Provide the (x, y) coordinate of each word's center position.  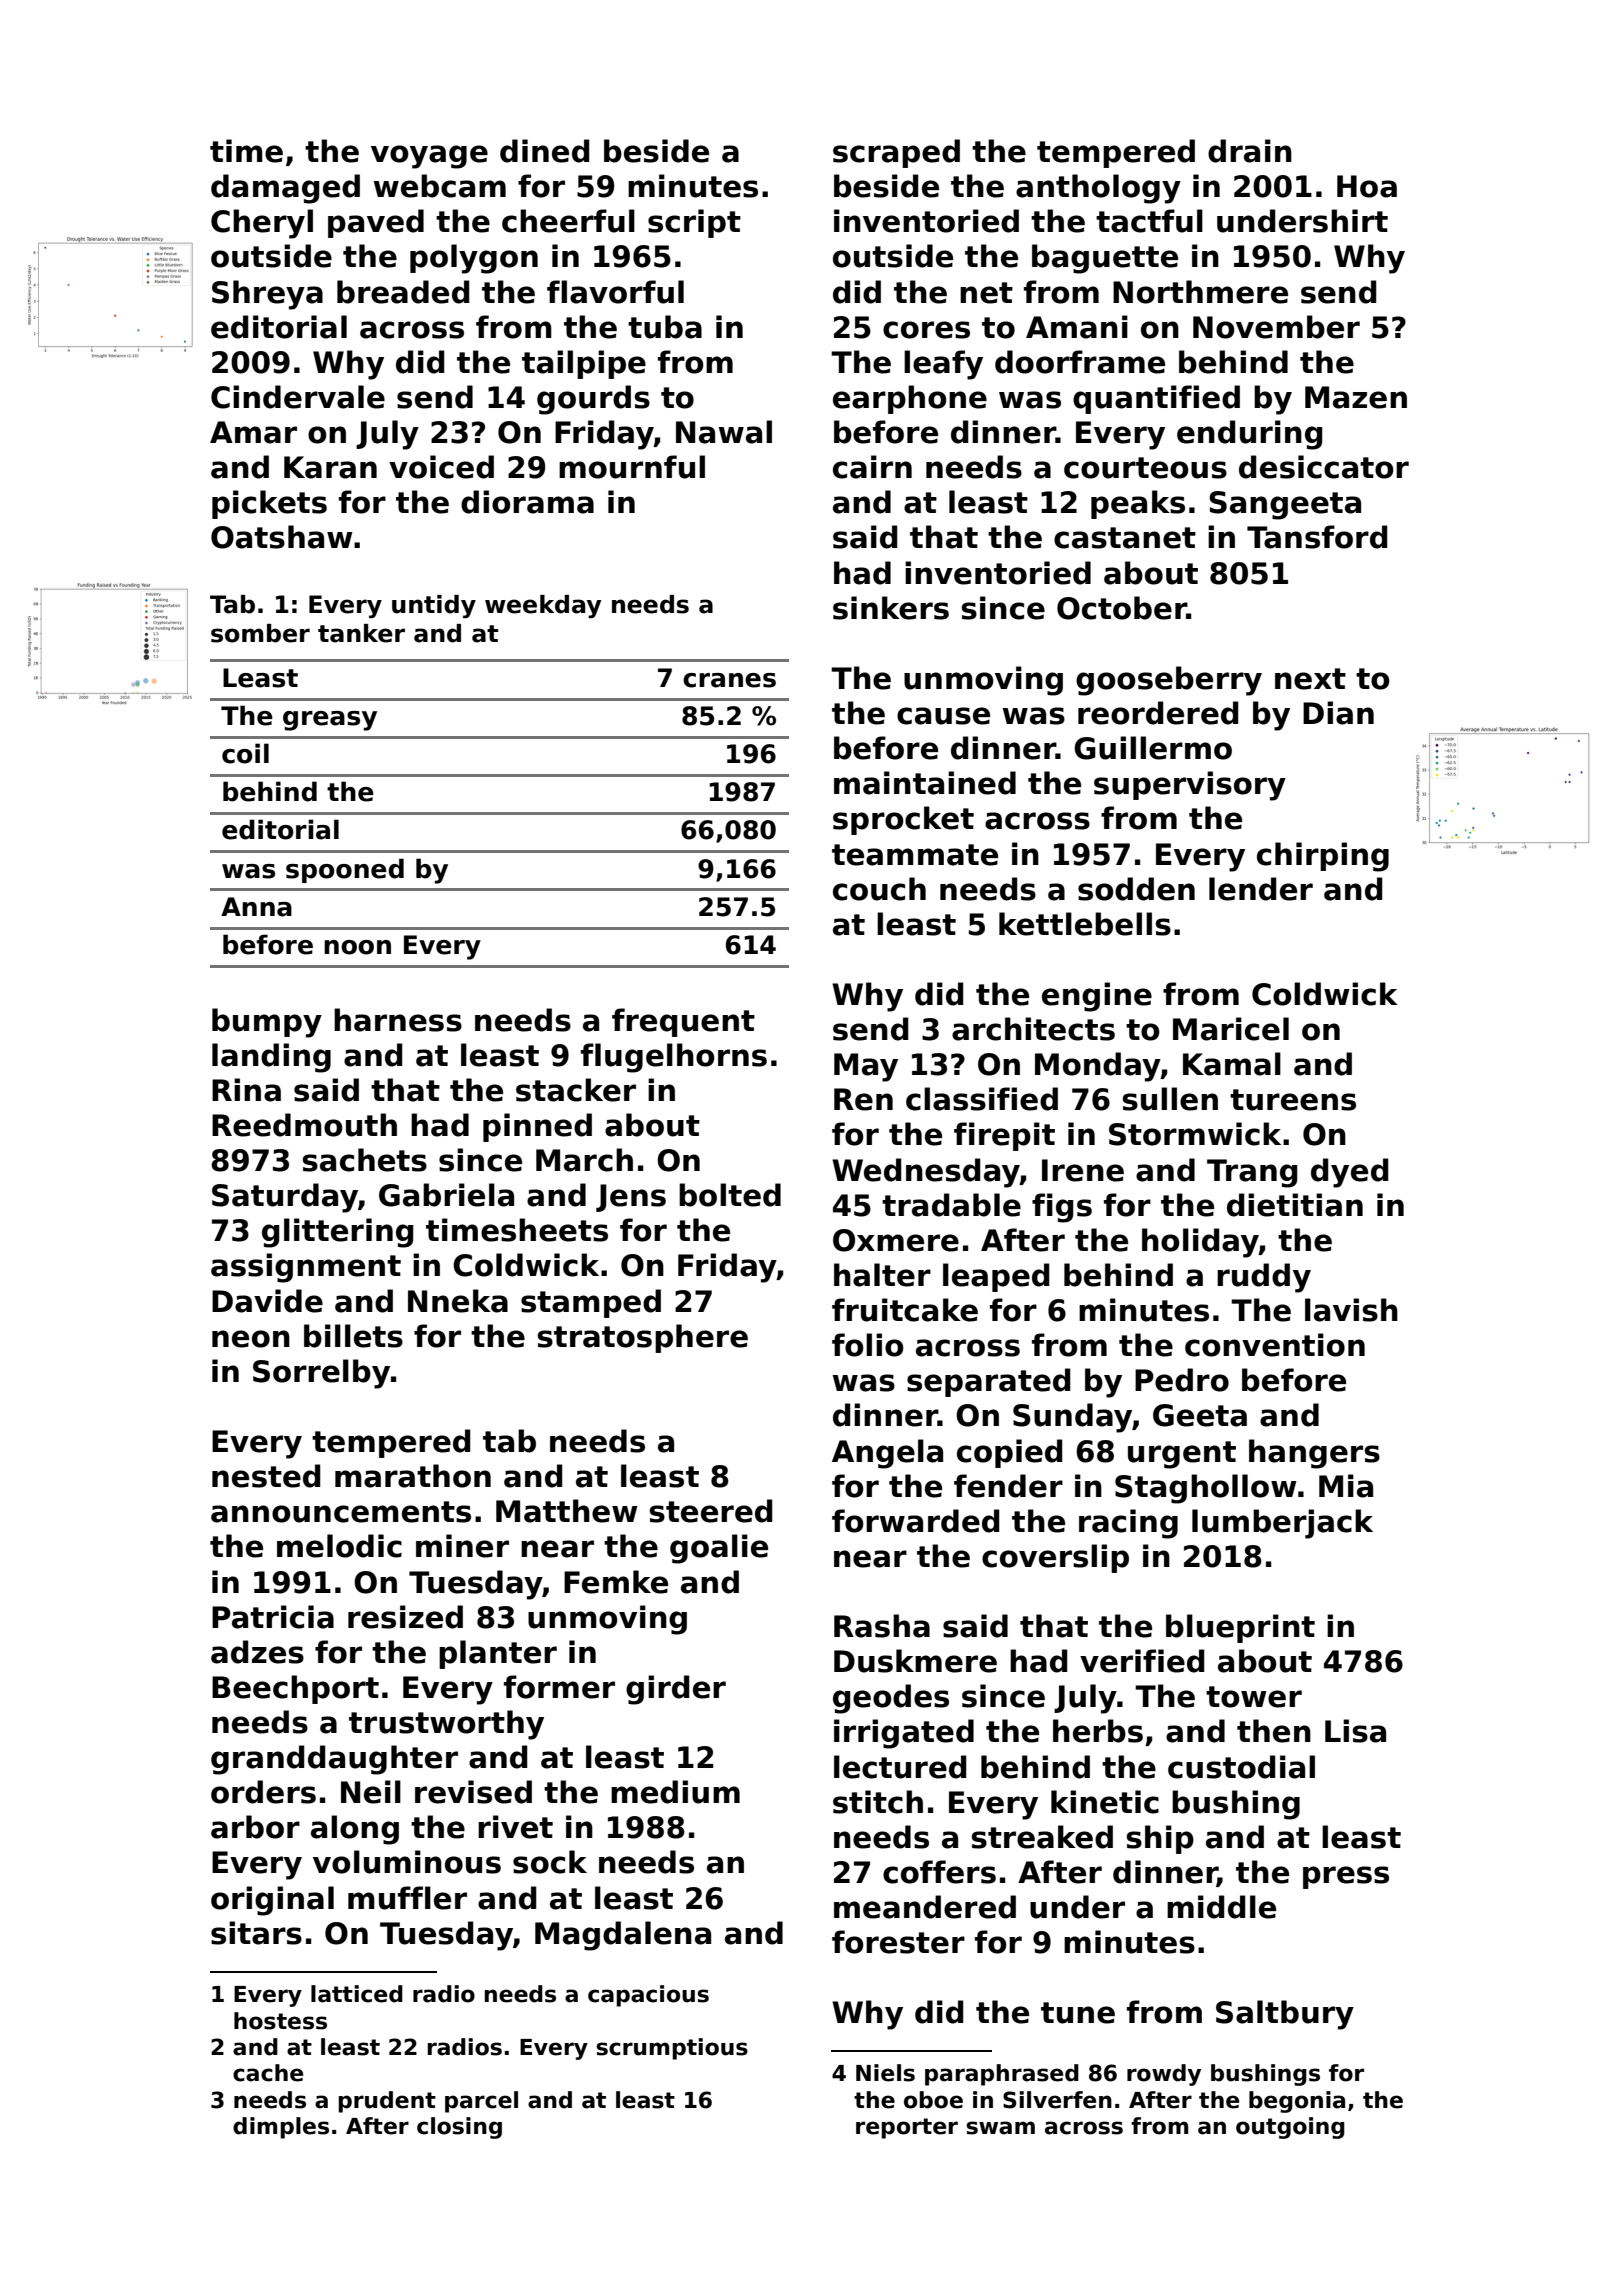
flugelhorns (674, 1058)
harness (398, 1020)
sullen (1170, 1099)
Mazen (1356, 397)
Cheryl (262, 224)
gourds (593, 400)
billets (353, 1336)
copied (1010, 1453)
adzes (257, 1652)
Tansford (1317, 537)
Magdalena (623, 1936)
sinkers (891, 608)
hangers (1314, 1454)
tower (1254, 1697)
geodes (891, 1699)
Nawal (724, 432)
